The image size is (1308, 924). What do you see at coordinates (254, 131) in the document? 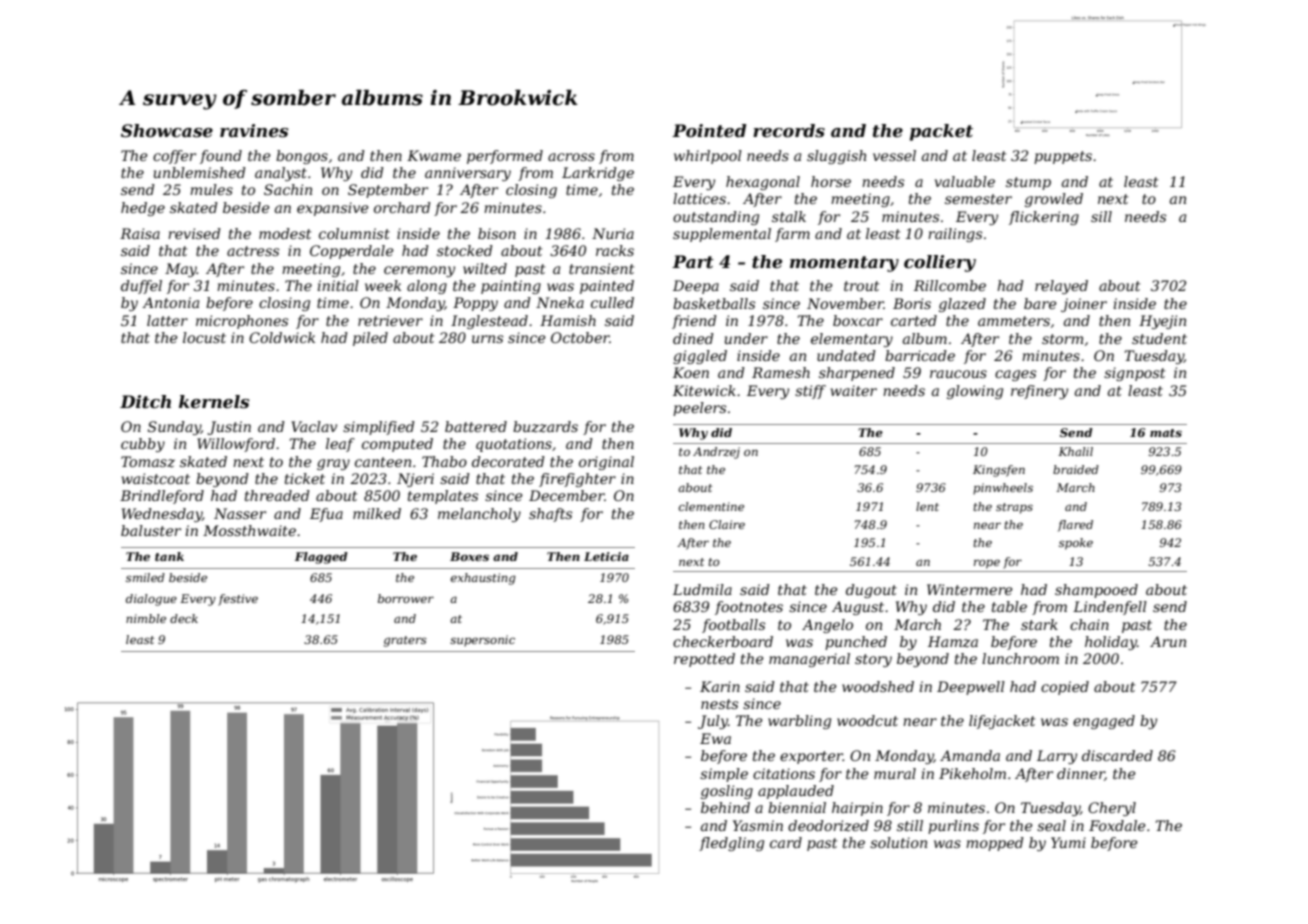
I see `ravines` at bounding box center [254, 131].
